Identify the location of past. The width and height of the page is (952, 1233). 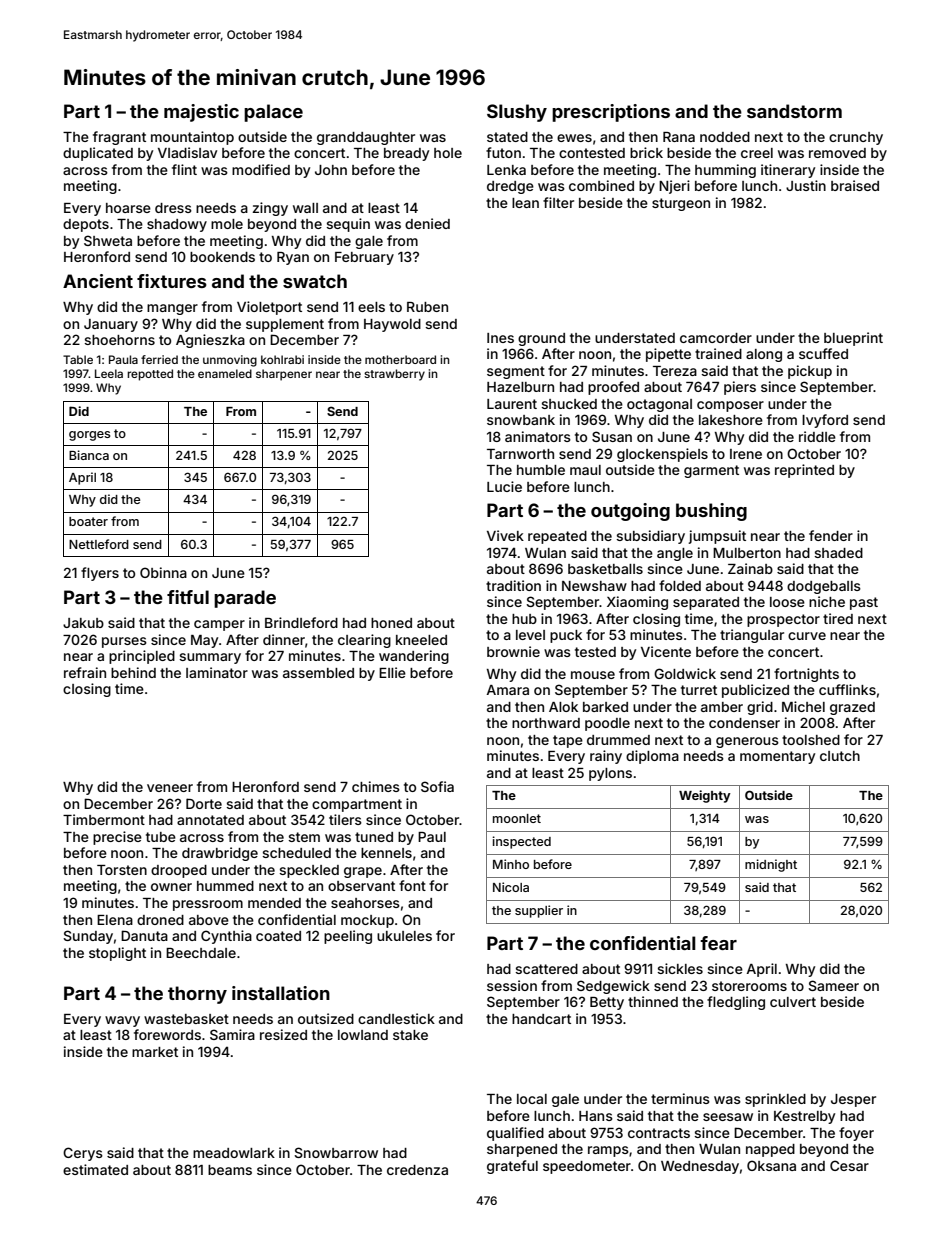
(864, 603).
